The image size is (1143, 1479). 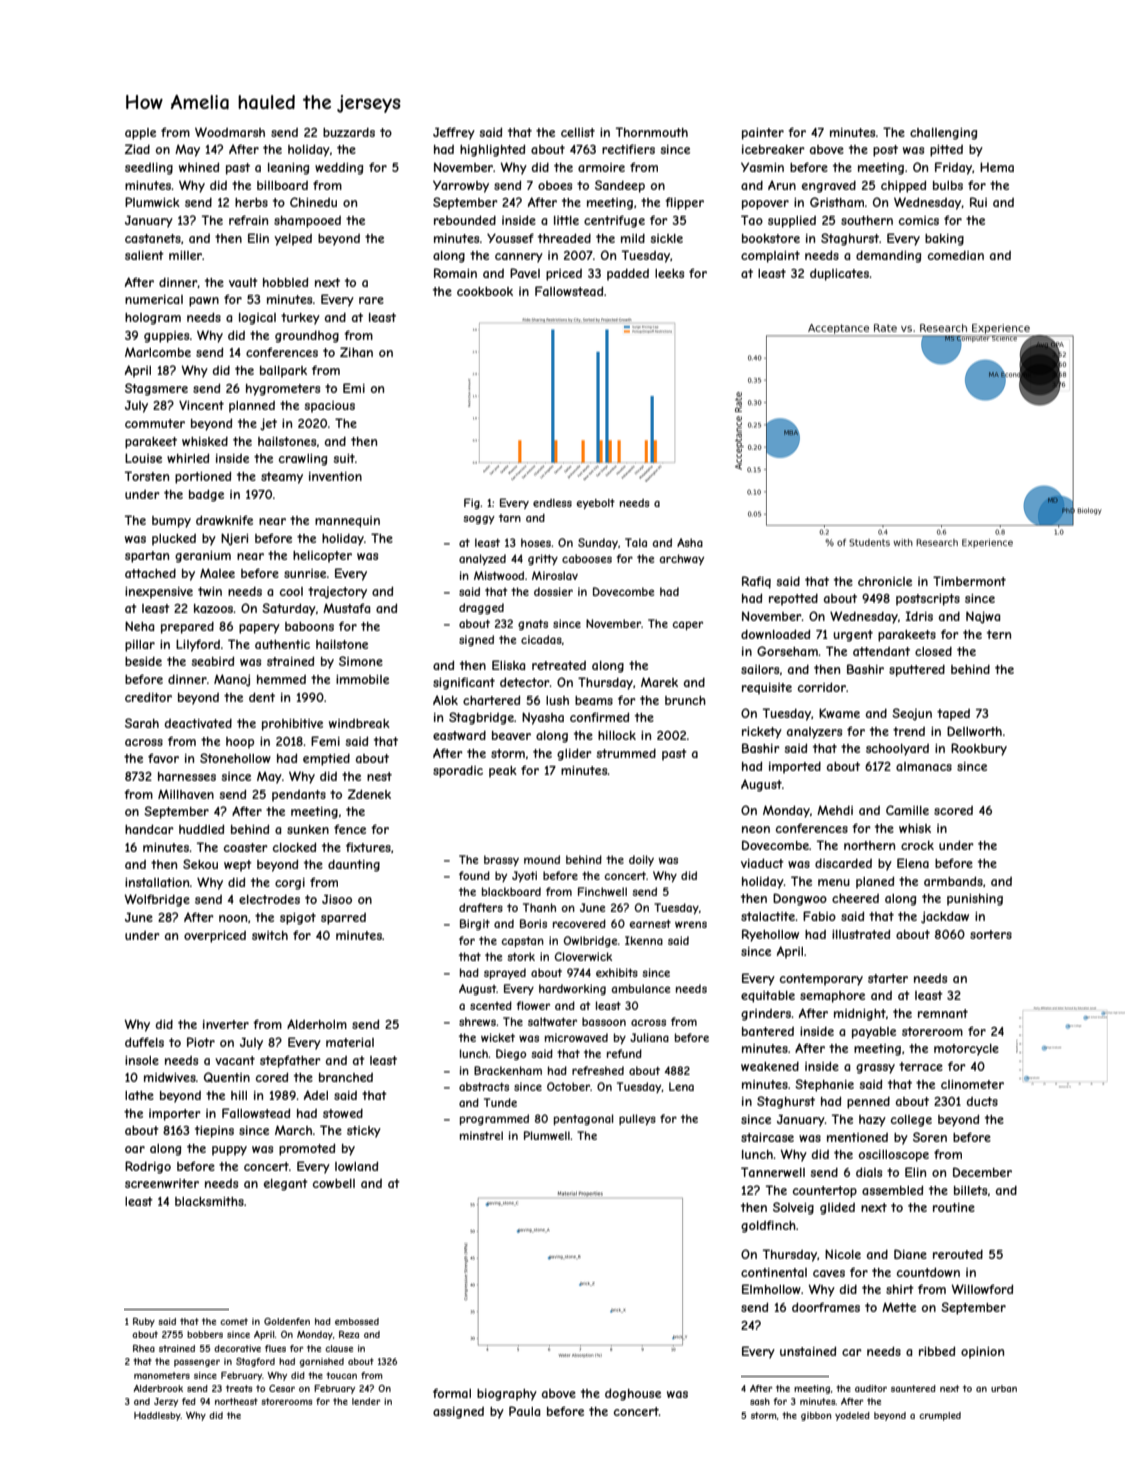 What do you see at coordinates (481, 608) in the document?
I see `dragged` at bounding box center [481, 608].
